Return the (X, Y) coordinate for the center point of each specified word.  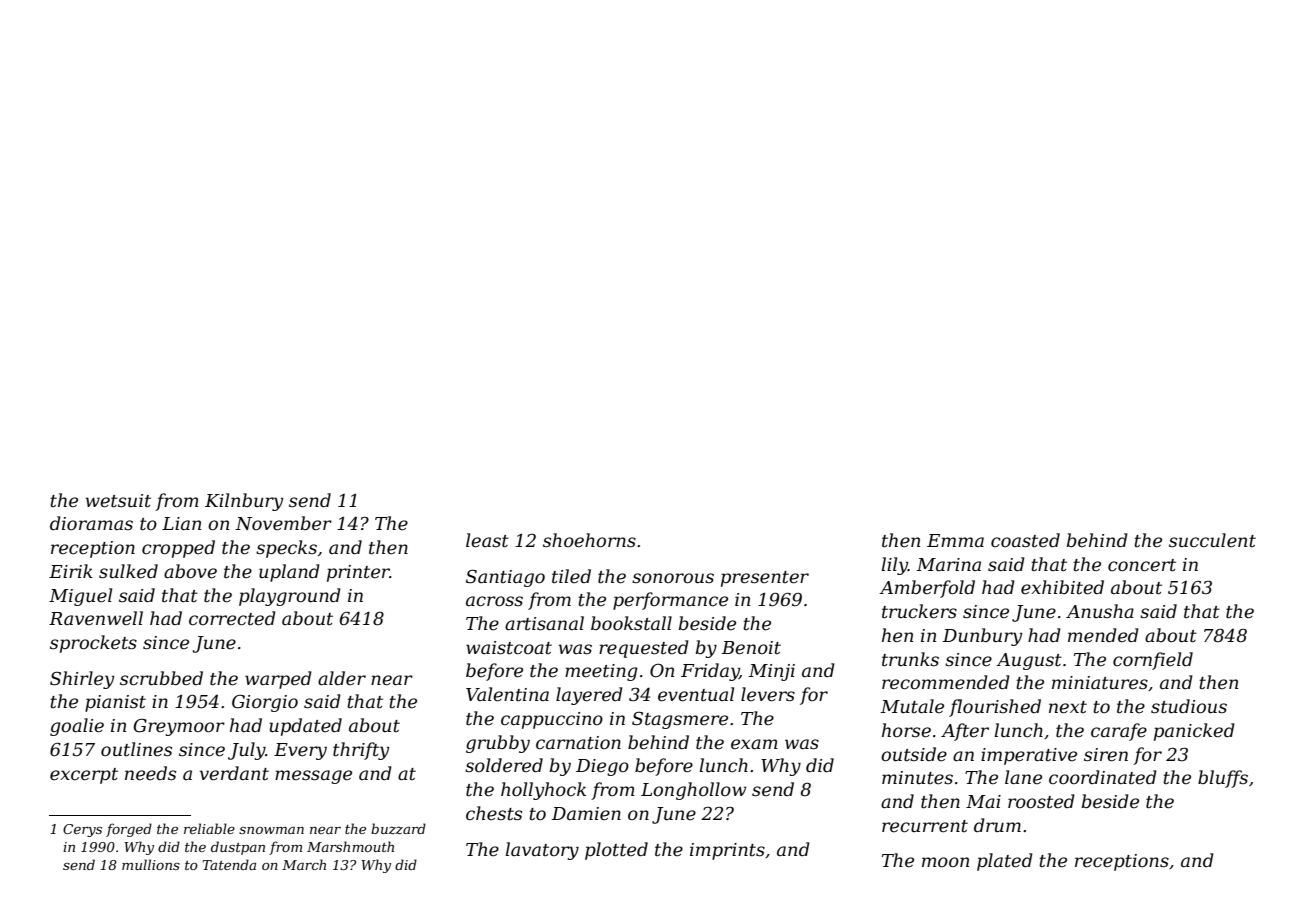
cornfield (1153, 661)
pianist (115, 703)
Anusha (1100, 611)
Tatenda (229, 864)
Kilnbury (244, 502)
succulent (1212, 540)
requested (644, 649)
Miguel (80, 597)
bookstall (631, 623)
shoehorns (589, 540)
